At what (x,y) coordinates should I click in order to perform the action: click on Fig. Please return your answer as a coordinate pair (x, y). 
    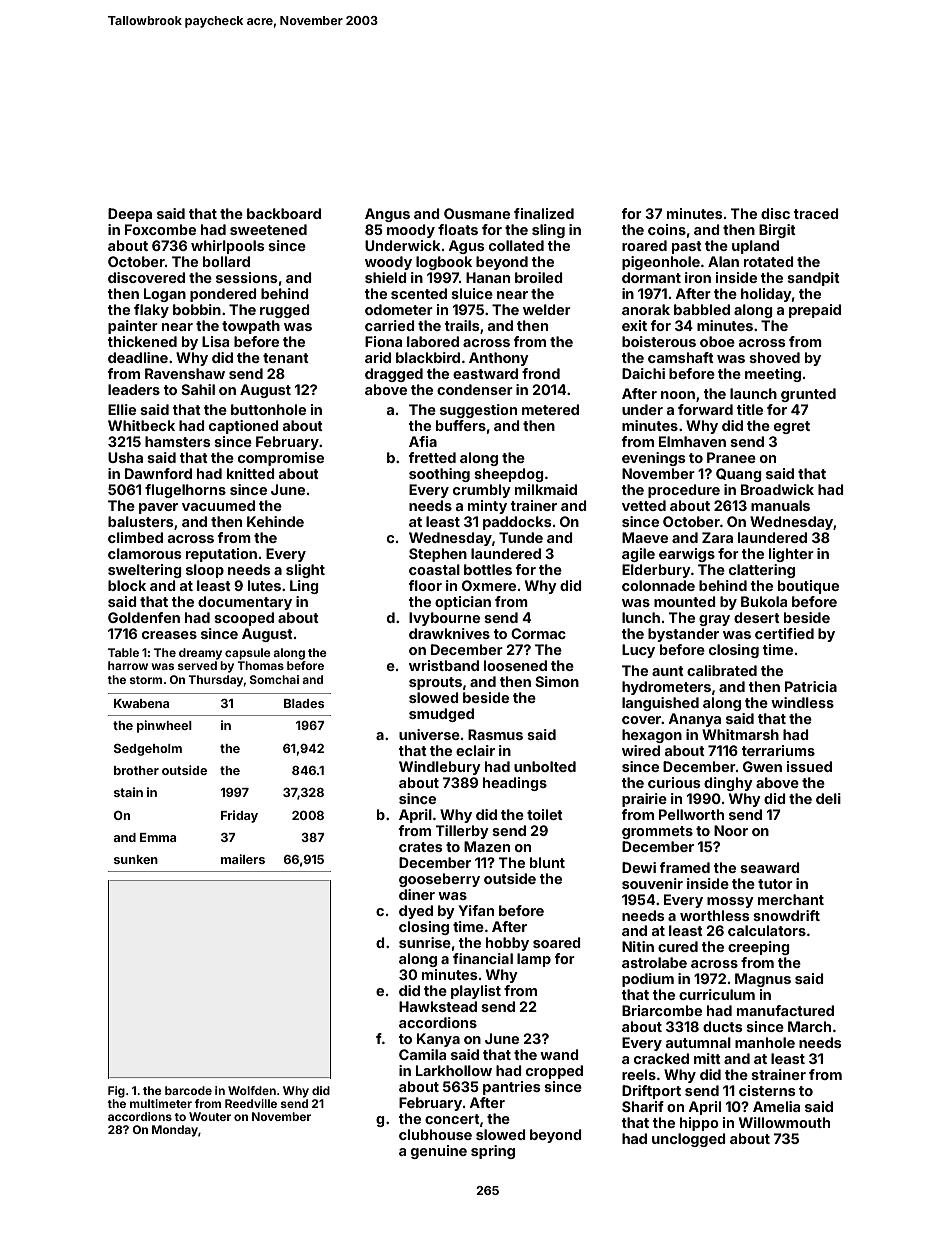
    Looking at the image, I should click on (116, 1092).
